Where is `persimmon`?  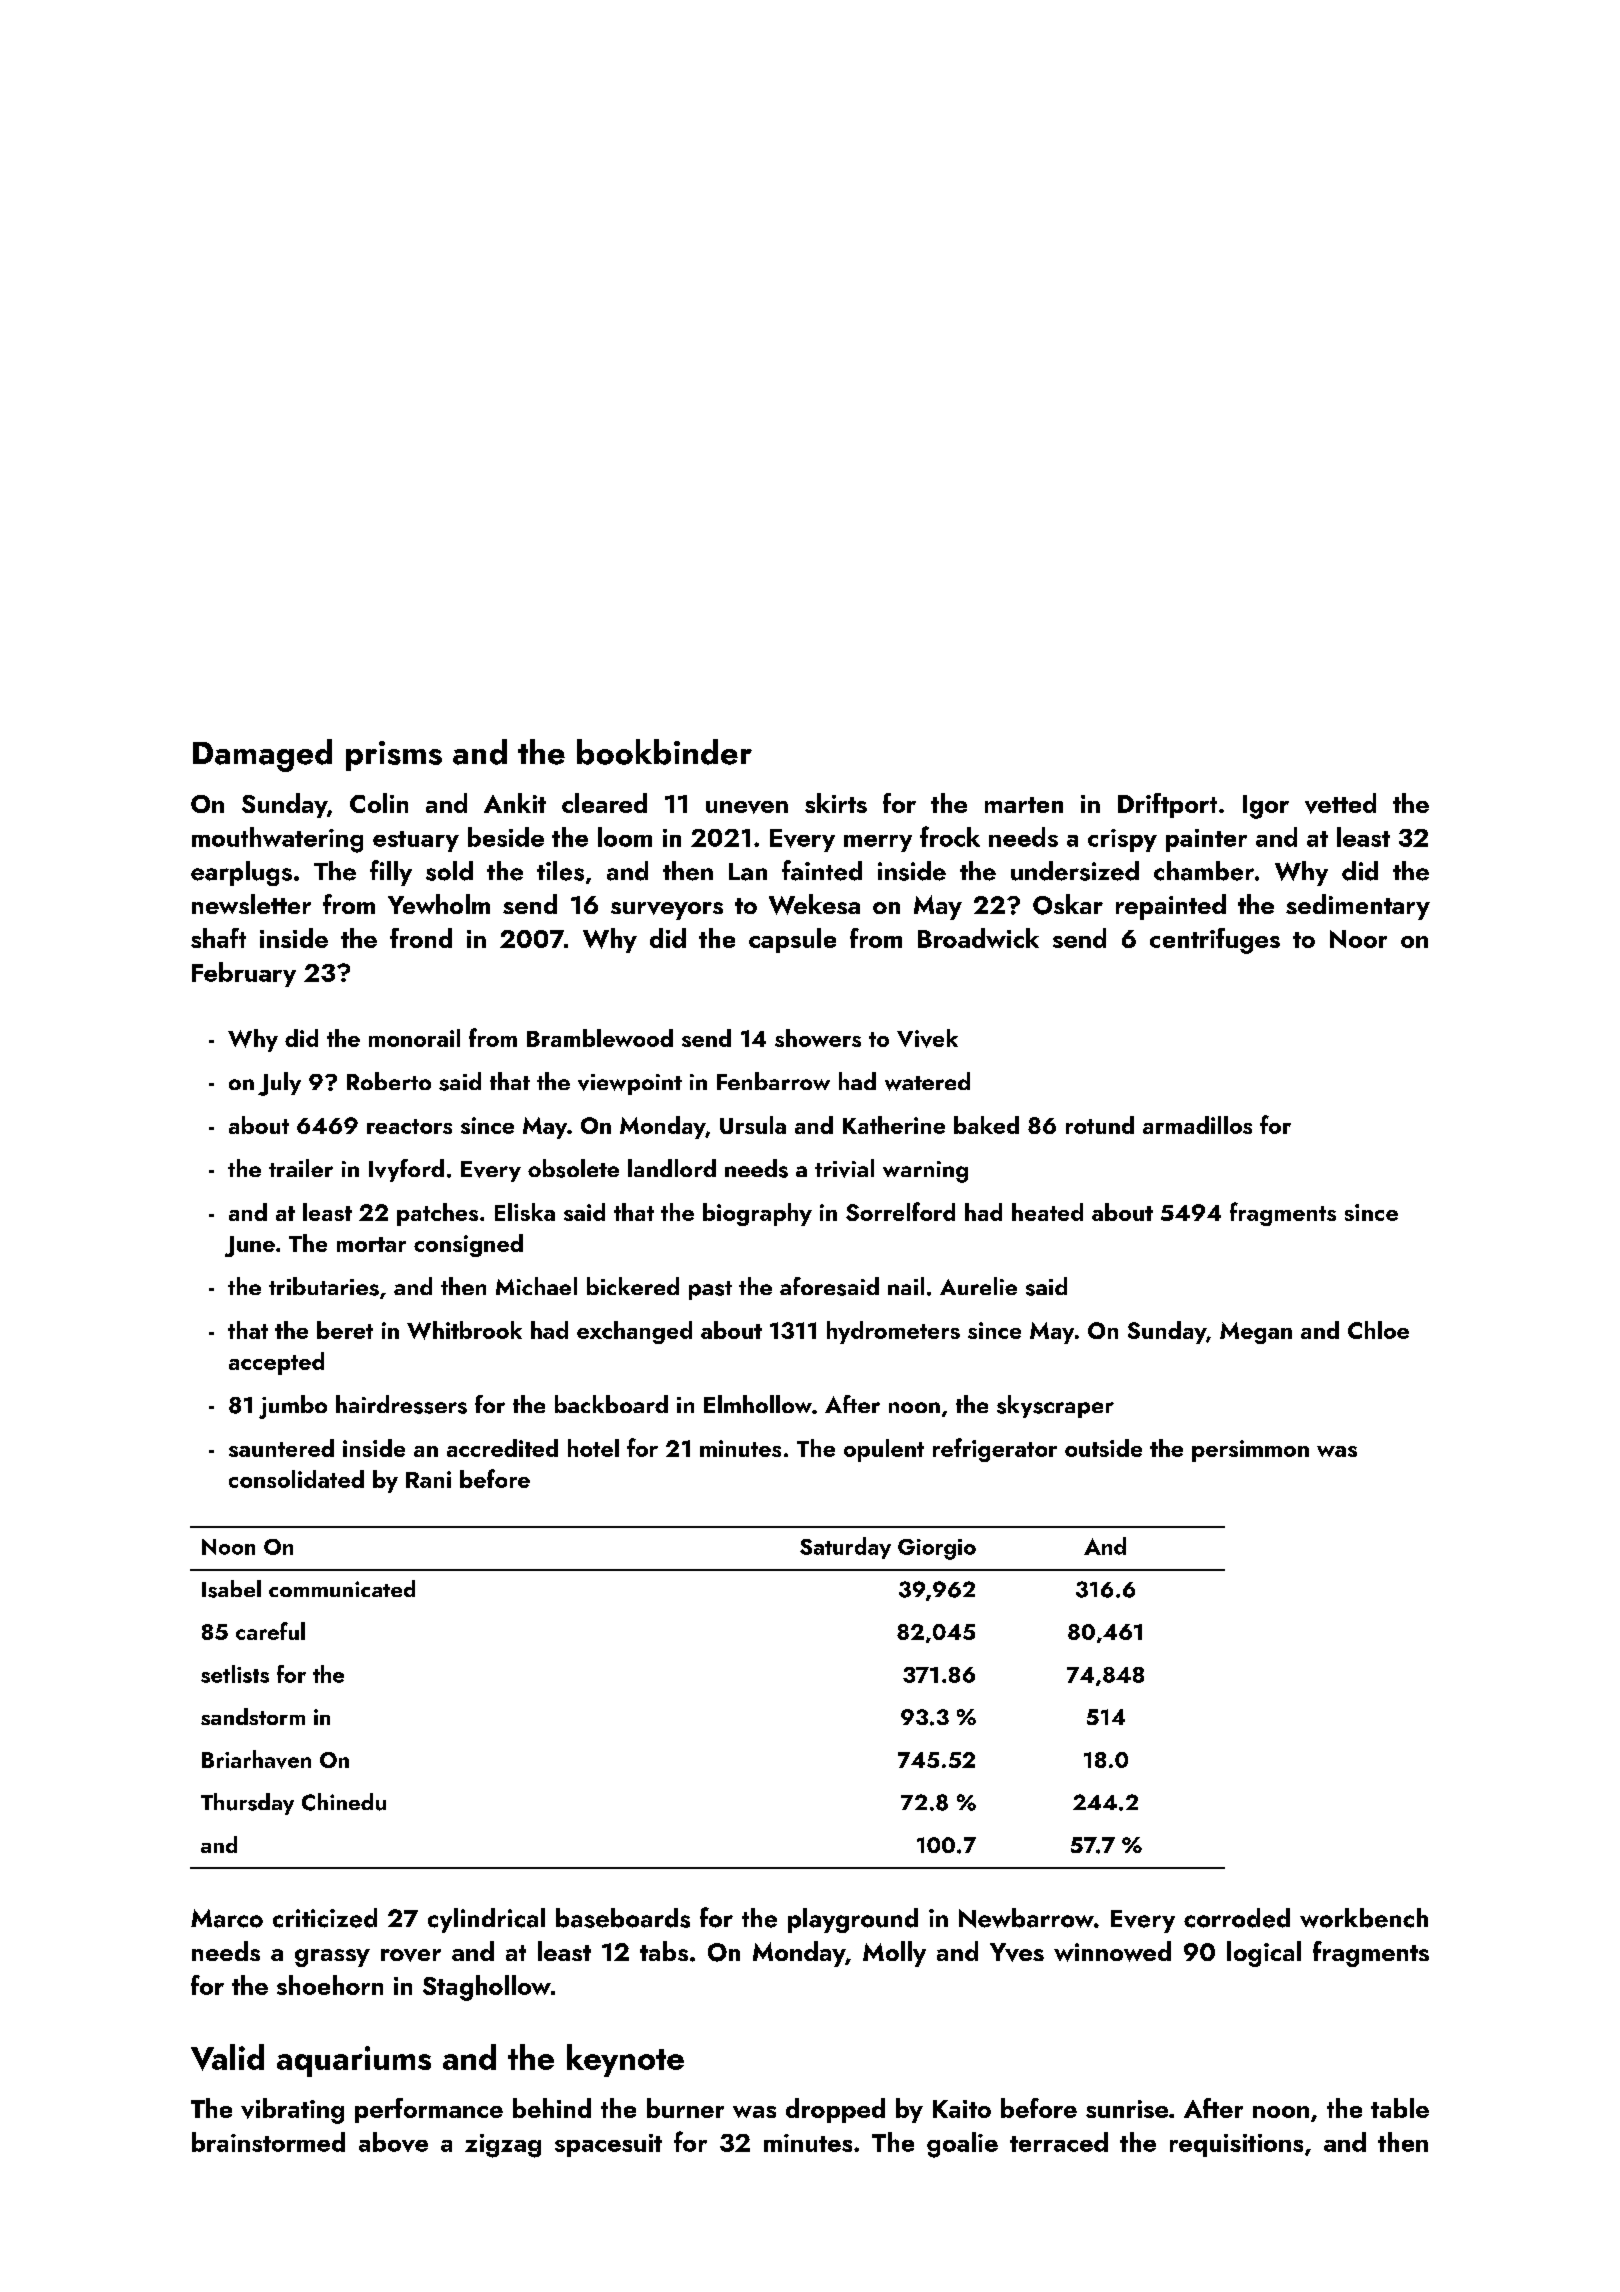
persimmon is located at coordinates (1250, 1451).
